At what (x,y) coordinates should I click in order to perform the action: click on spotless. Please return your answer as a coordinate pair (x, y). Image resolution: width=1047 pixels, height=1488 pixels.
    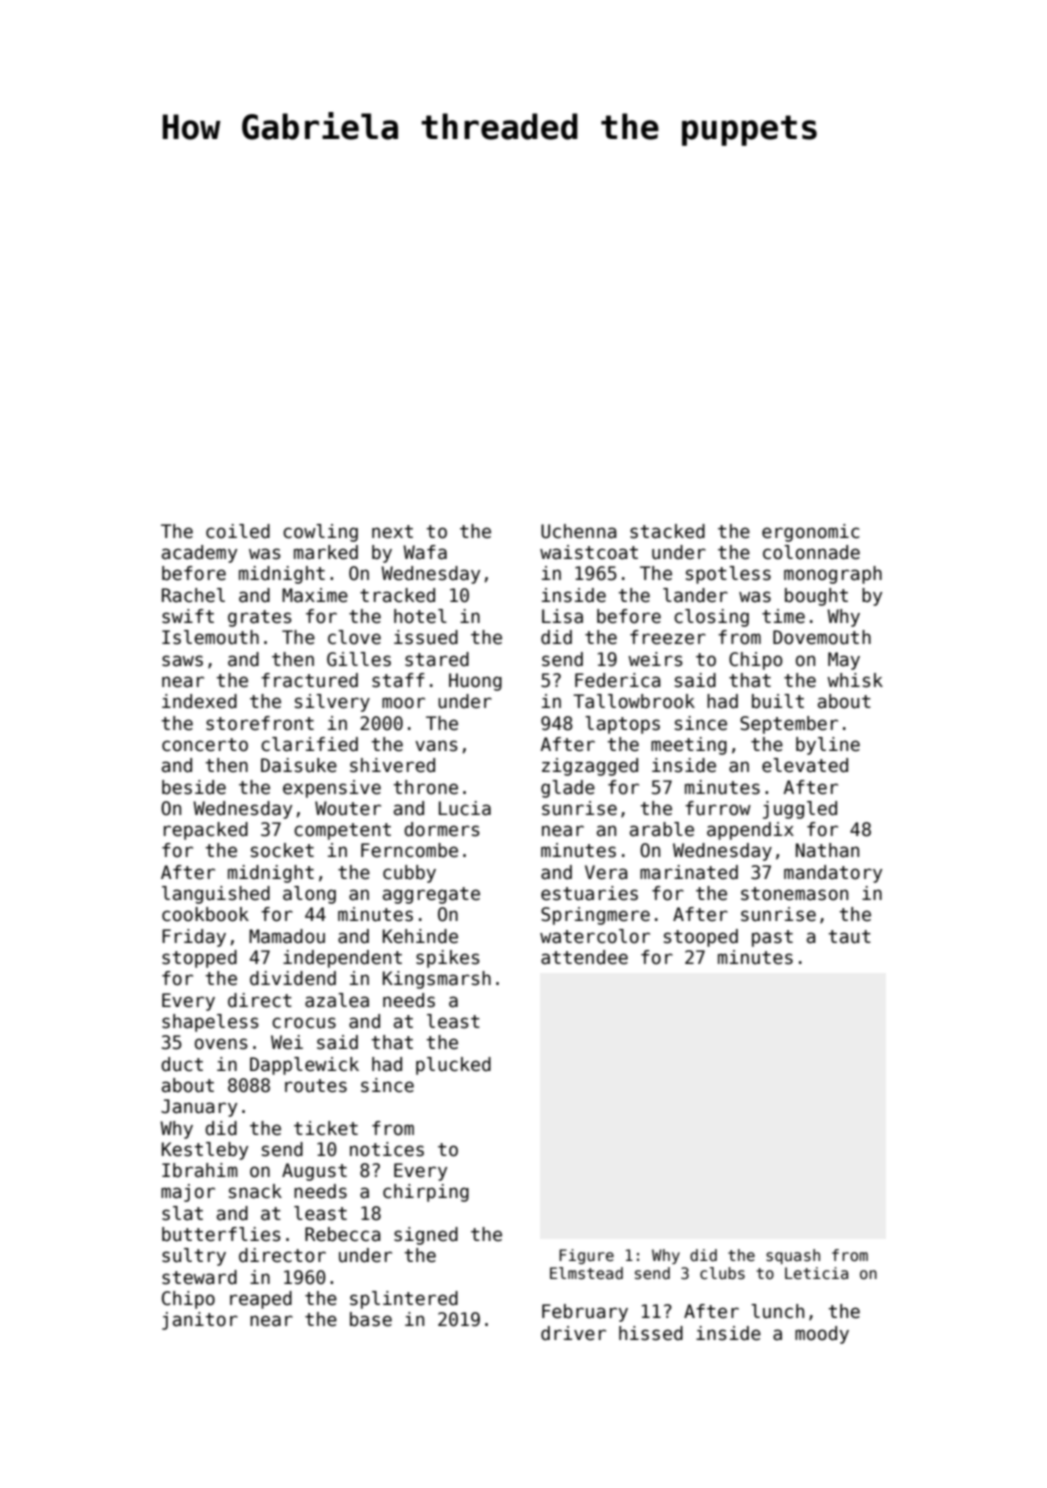
    Looking at the image, I should click on (728, 575).
